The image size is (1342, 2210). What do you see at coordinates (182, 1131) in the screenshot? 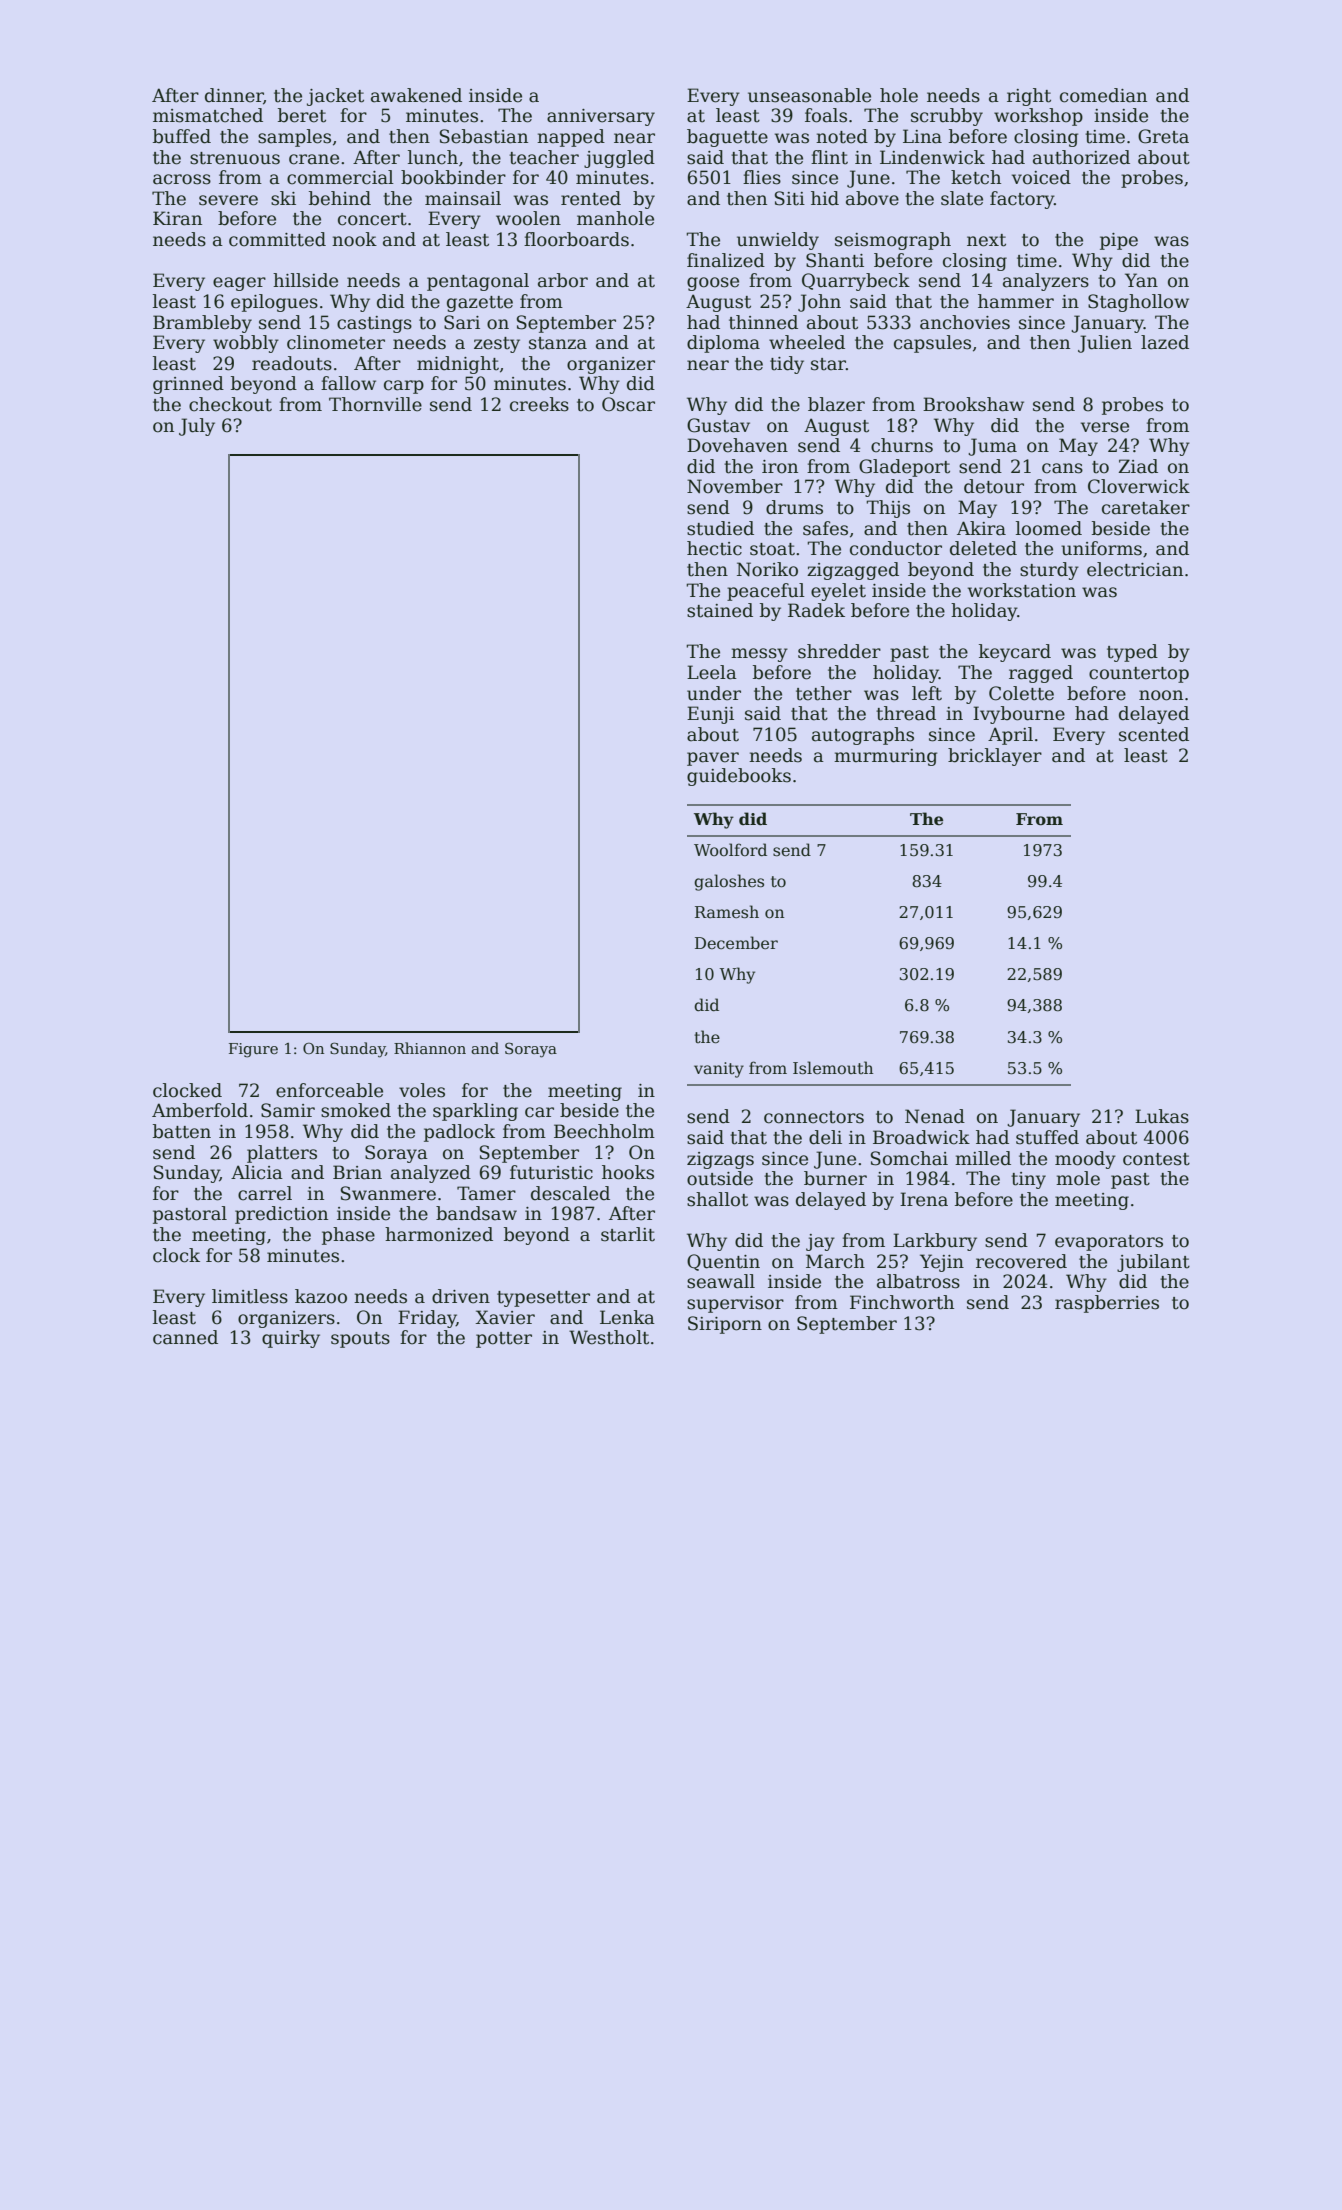
I see `batten` at bounding box center [182, 1131].
